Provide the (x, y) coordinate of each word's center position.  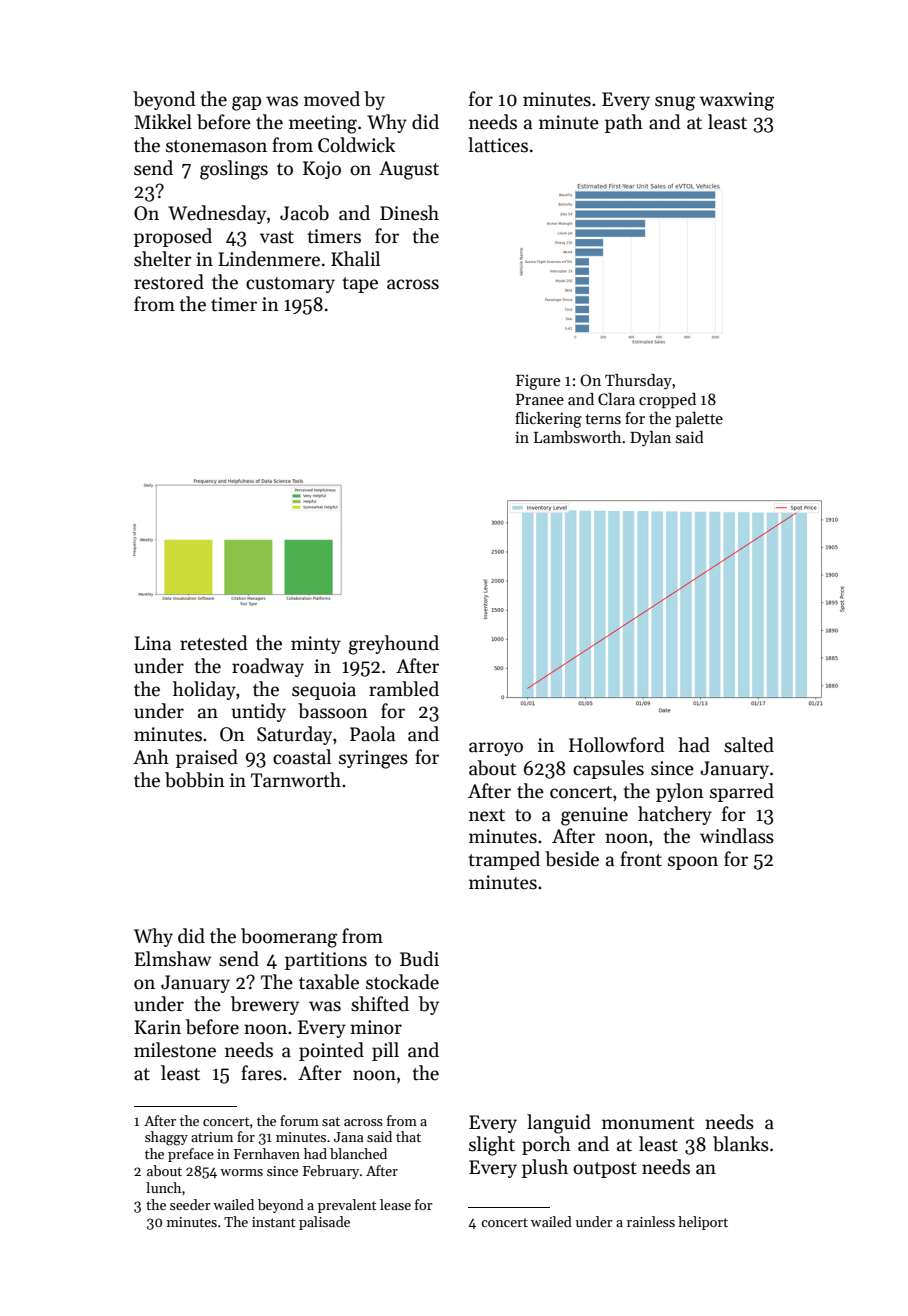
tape (360, 285)
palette (699, 420)
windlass (737, 836)
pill (385, 1051)
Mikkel (163, 122)
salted (749, 745)
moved (332, 99)
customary (290, 285)
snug (675, 103)
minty (316, 645)
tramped (504, 860)
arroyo (496, 749)
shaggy (166, 1138)
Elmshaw (172, 959)
